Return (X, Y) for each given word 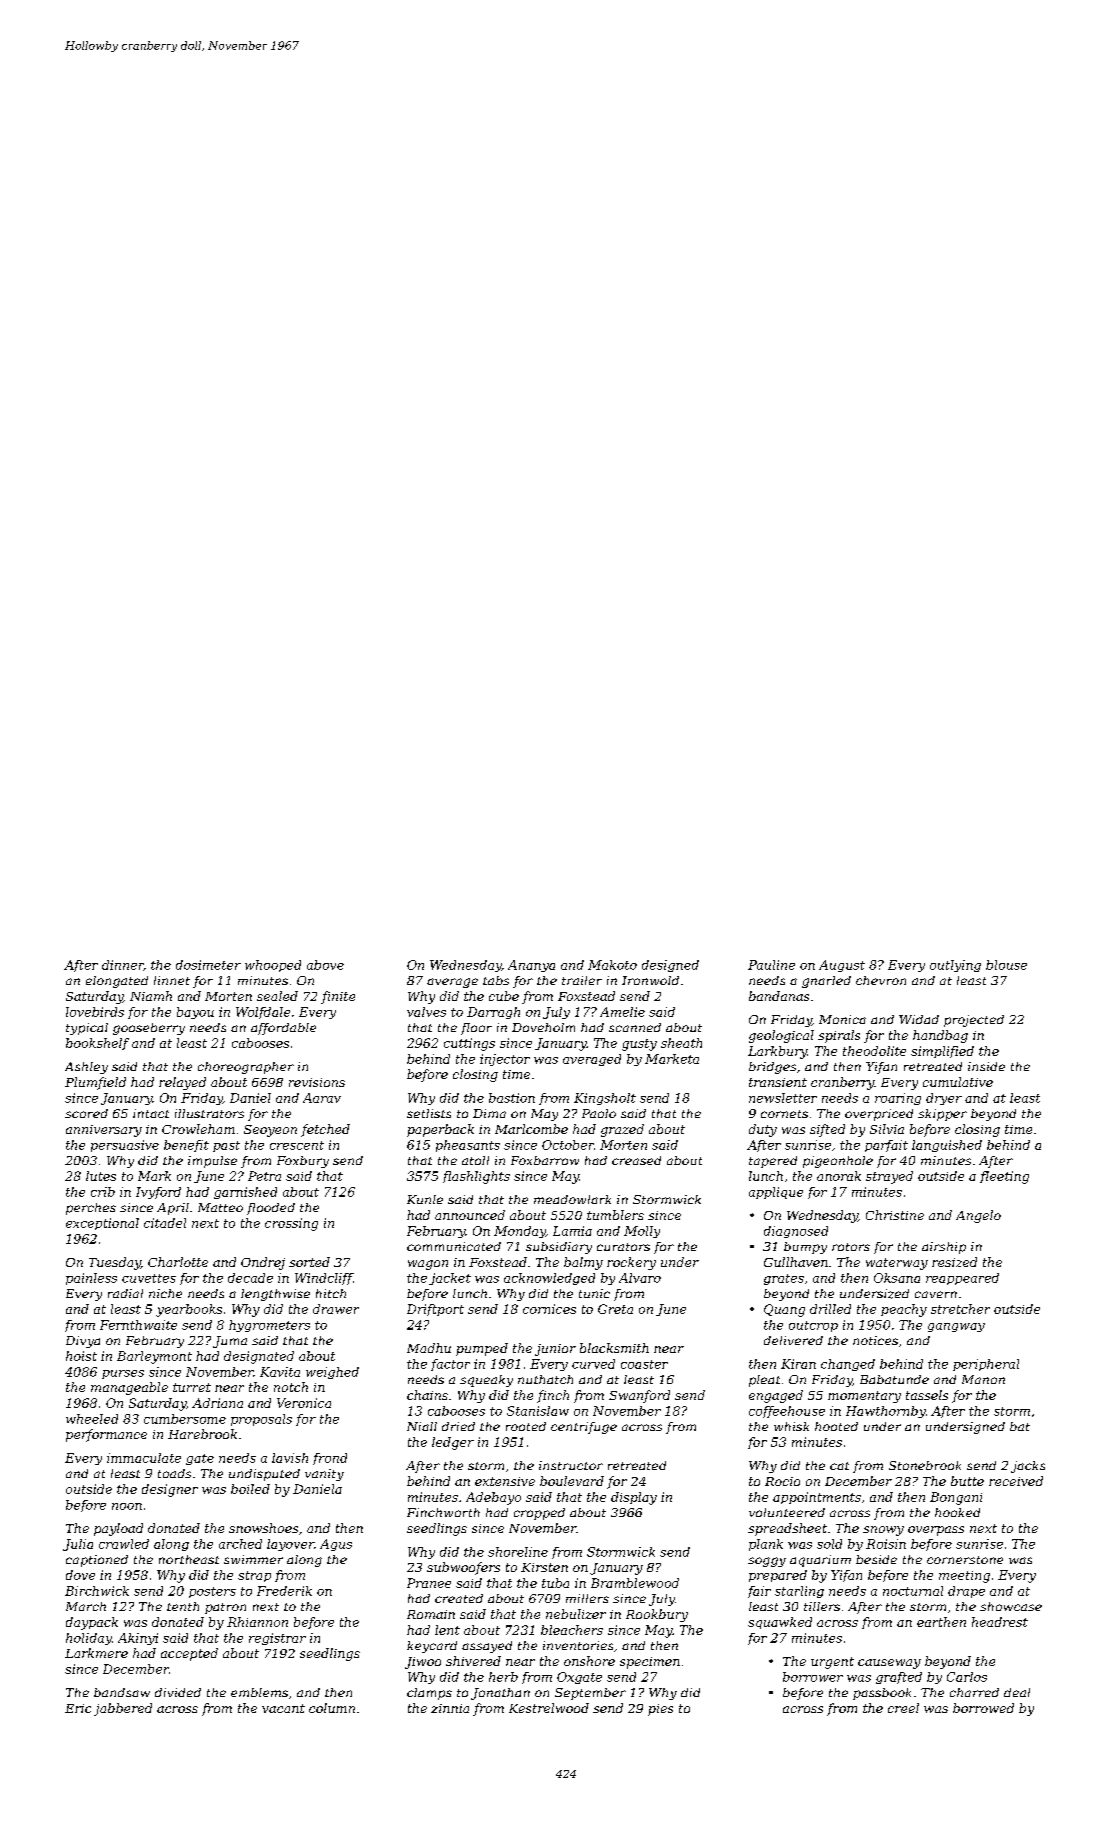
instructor (571, 1465)
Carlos (967, 1677)
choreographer (246, 1068)
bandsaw (122, 1692)
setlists (429, 1113)
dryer (944, 1099)
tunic (594, 1293)
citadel (165, 1223)
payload (118, 1529)
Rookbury (657, 1615)
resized (954, 1262)
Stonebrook (925, 1465)
